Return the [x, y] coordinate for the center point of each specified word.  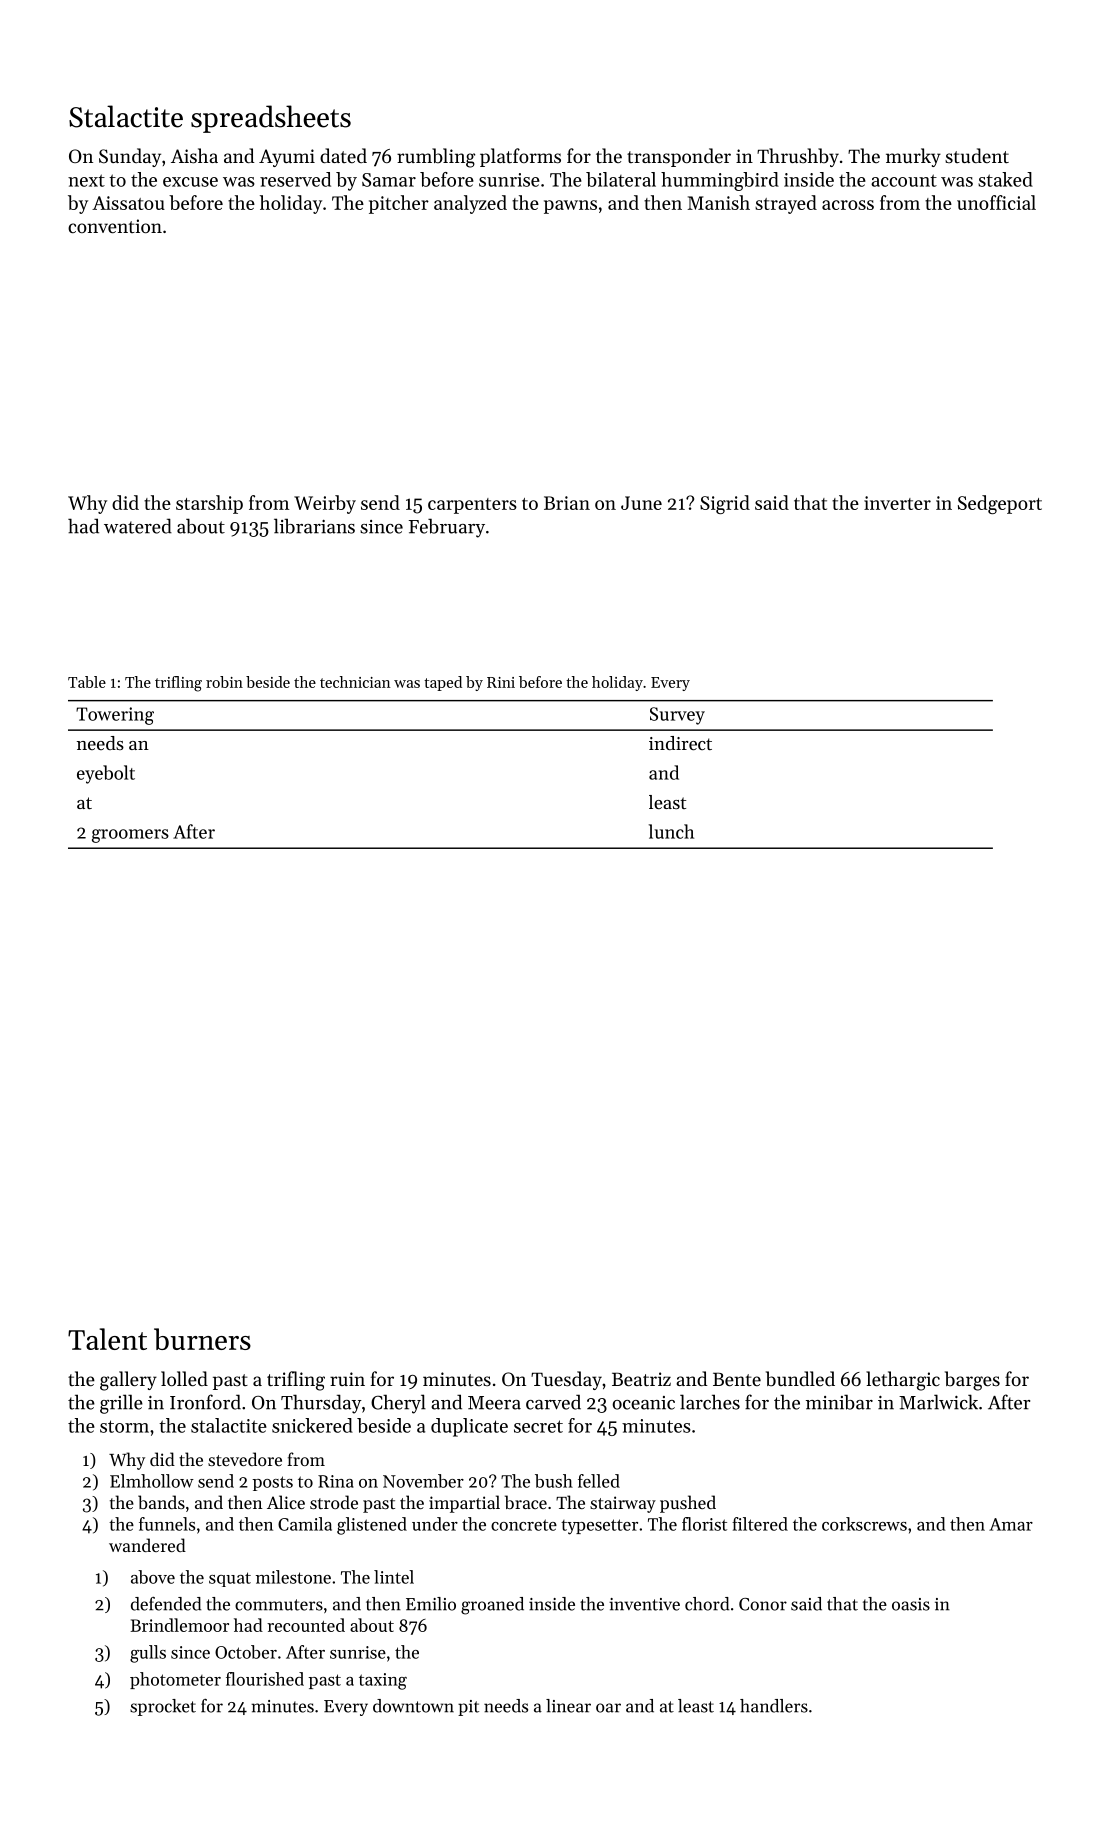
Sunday [130, 157]
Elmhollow [152, 1481]
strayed [786, 204]
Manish [719, 202]
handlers [774, 1706]
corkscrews [864, 1524]
